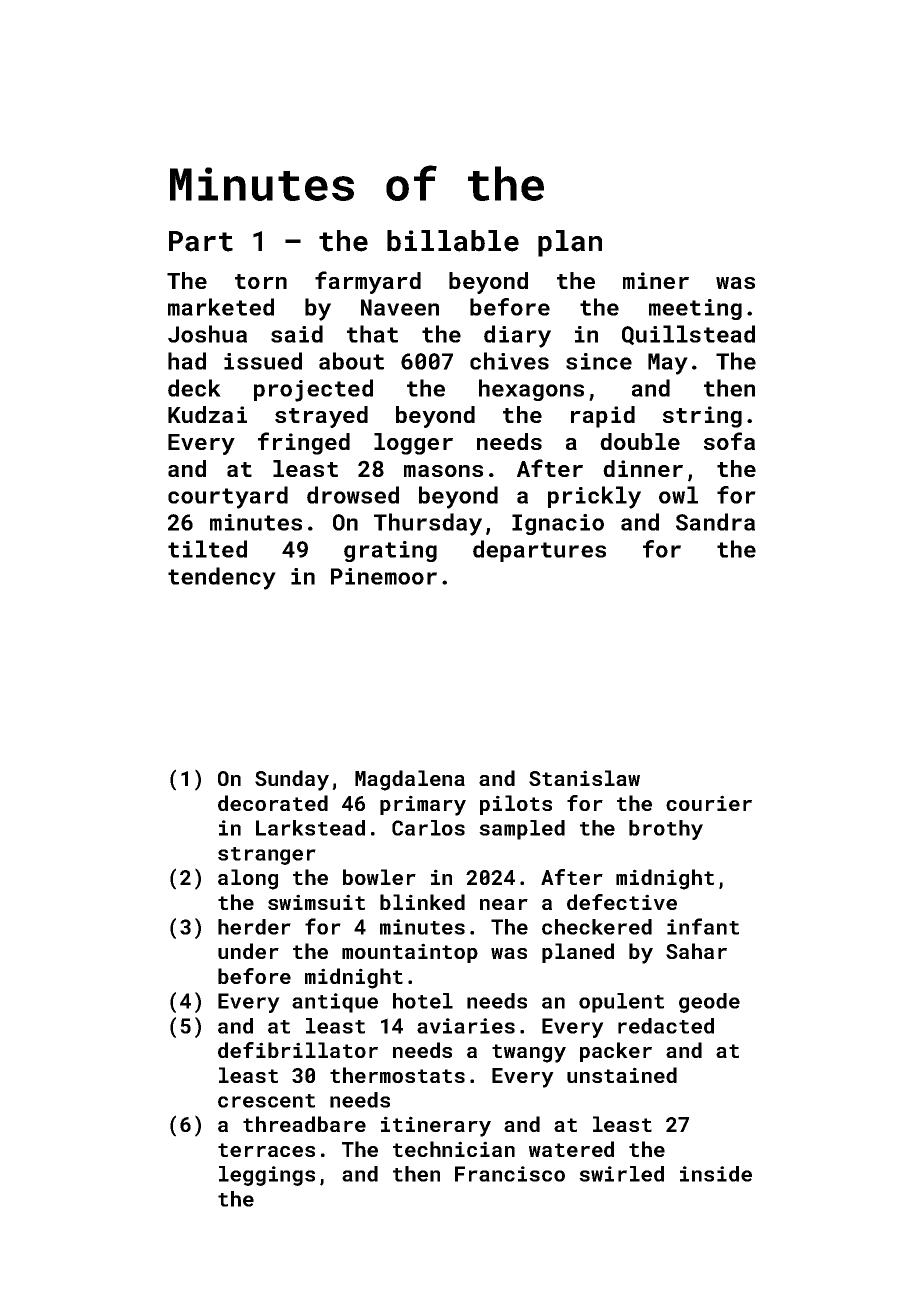 The height and width of the screenshot is (1311, 924). What do you see at coordinates (248, 879) in the screenshot?
I see `along` at bounding box center [248, 879].
